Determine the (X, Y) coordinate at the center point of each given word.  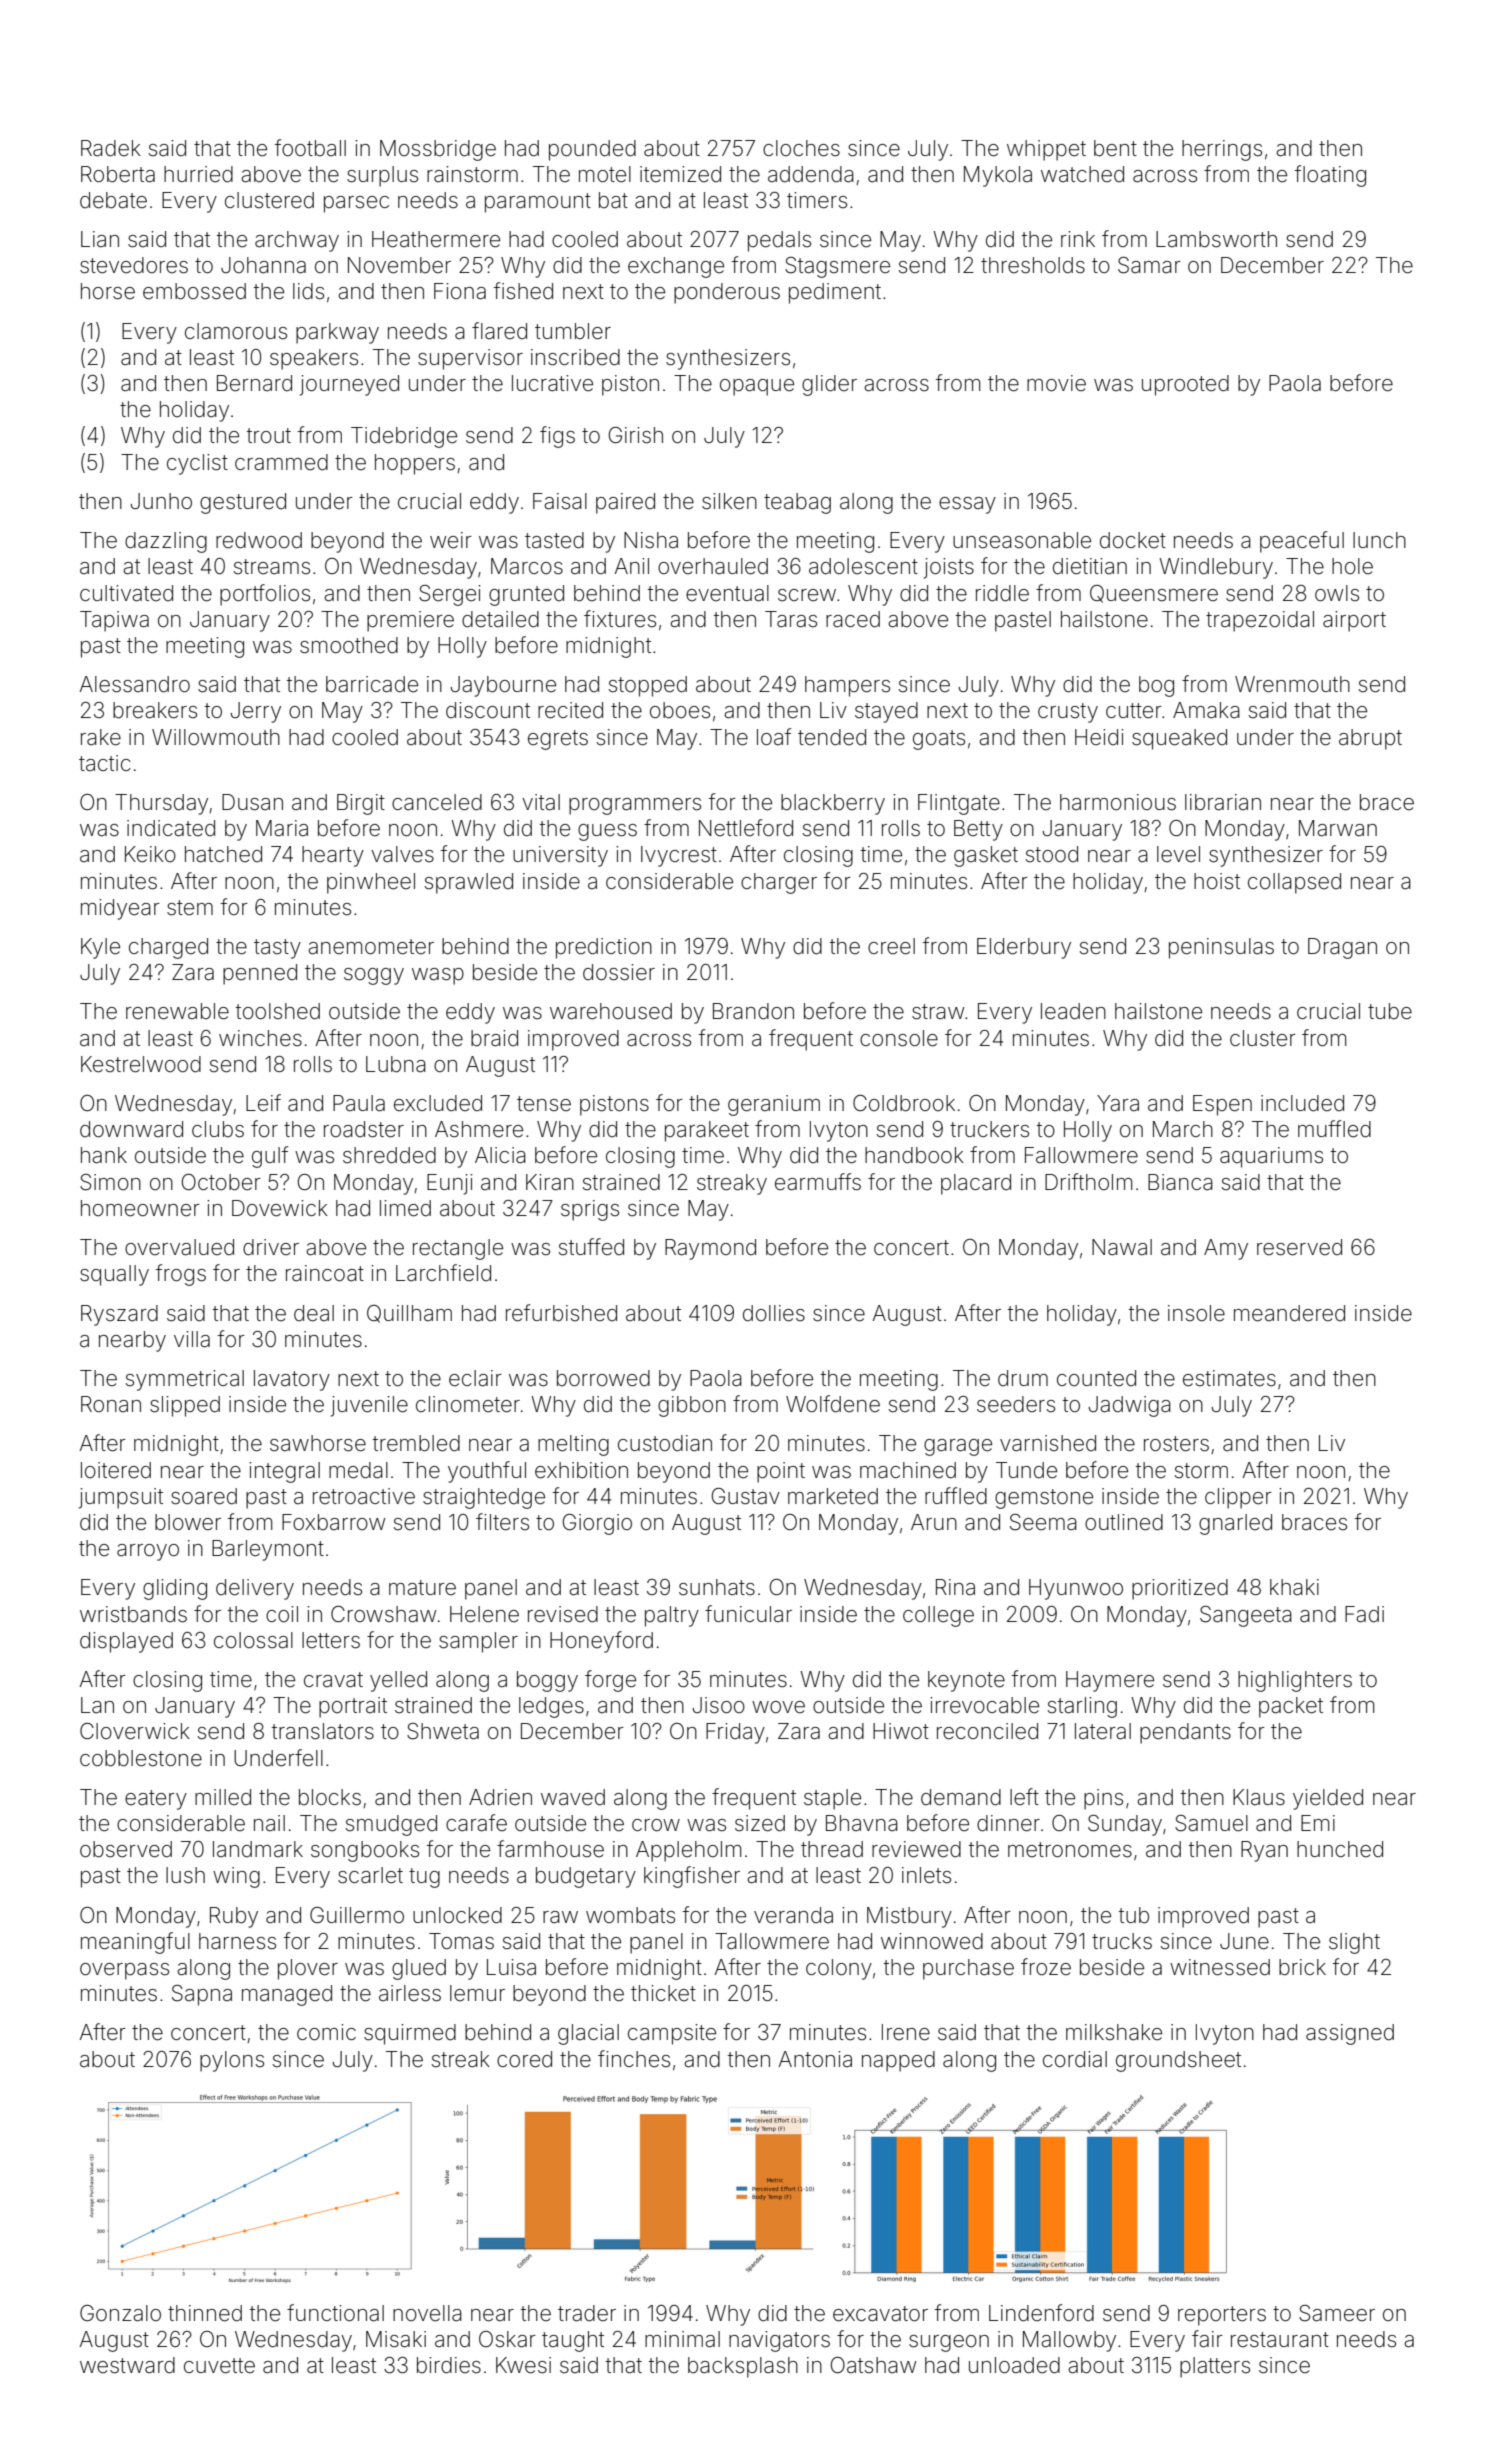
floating (1330, 176)
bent (1115, 148)
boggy (547, 1681)
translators (323, 1731)
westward (127, 2365)
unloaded (1014, 2365)
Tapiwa (114, 621)
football (310, 147)
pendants (1185, 1733)
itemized (680, 174)
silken (729, 501)
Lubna (396, 1064)
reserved (1299, 1247)
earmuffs (818, 1182)
